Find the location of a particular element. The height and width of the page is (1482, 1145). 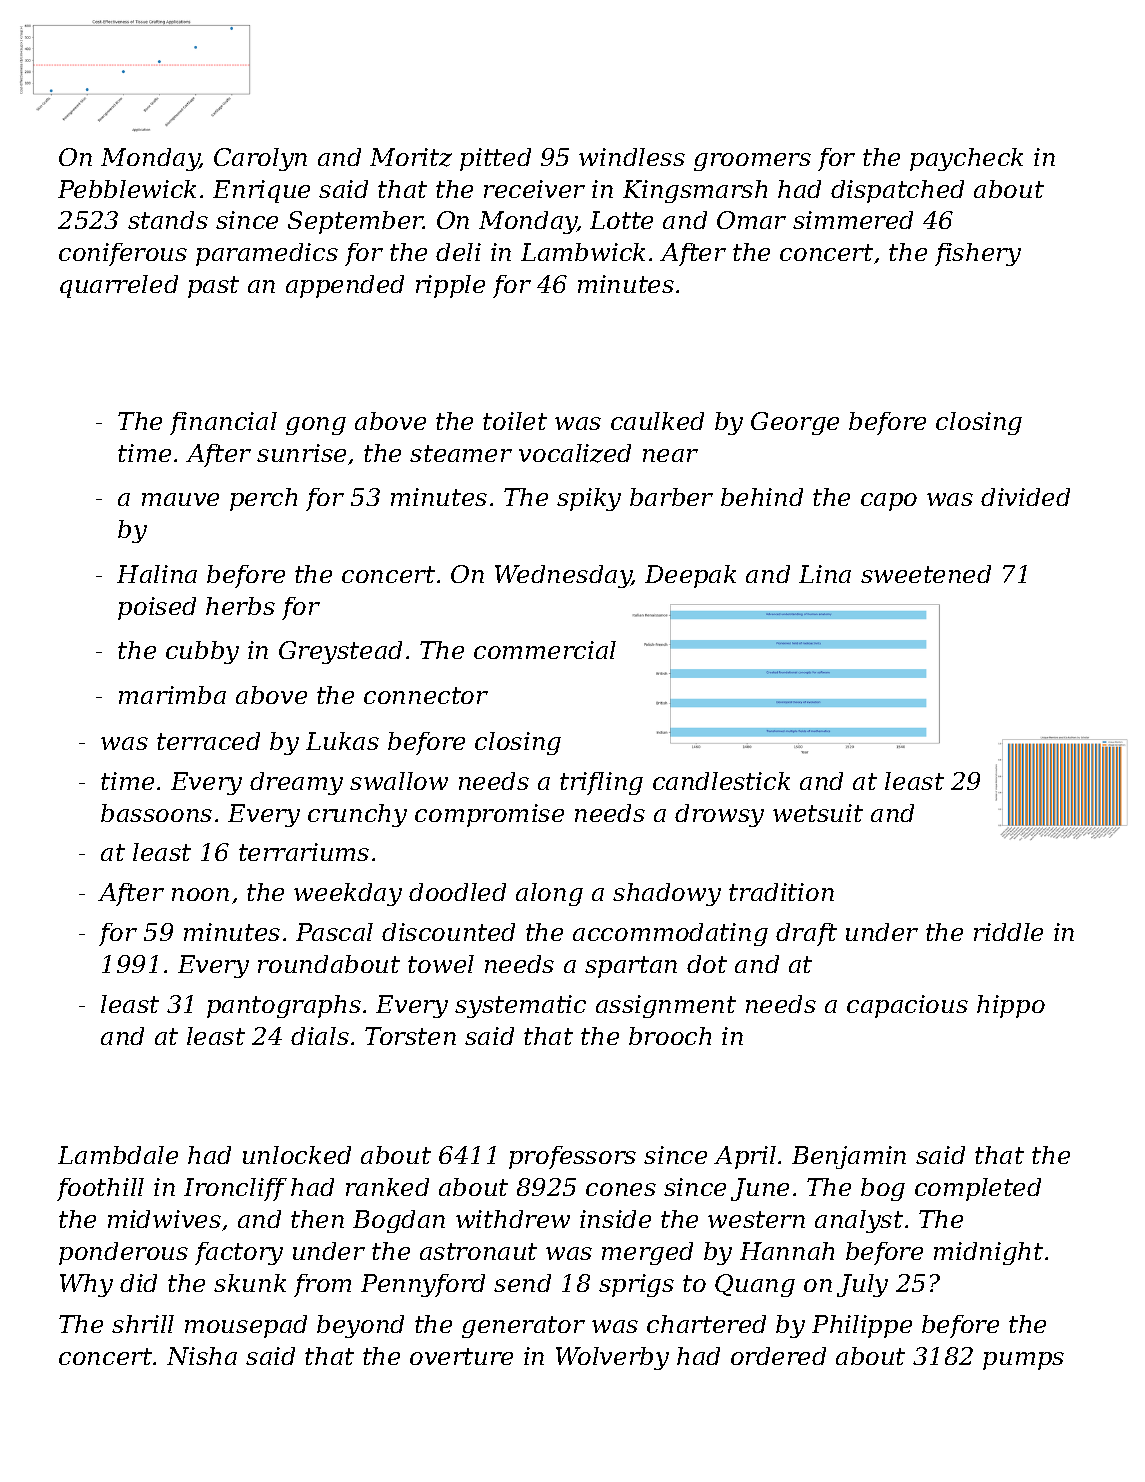

completed is located at coordinates (978, 1189).
